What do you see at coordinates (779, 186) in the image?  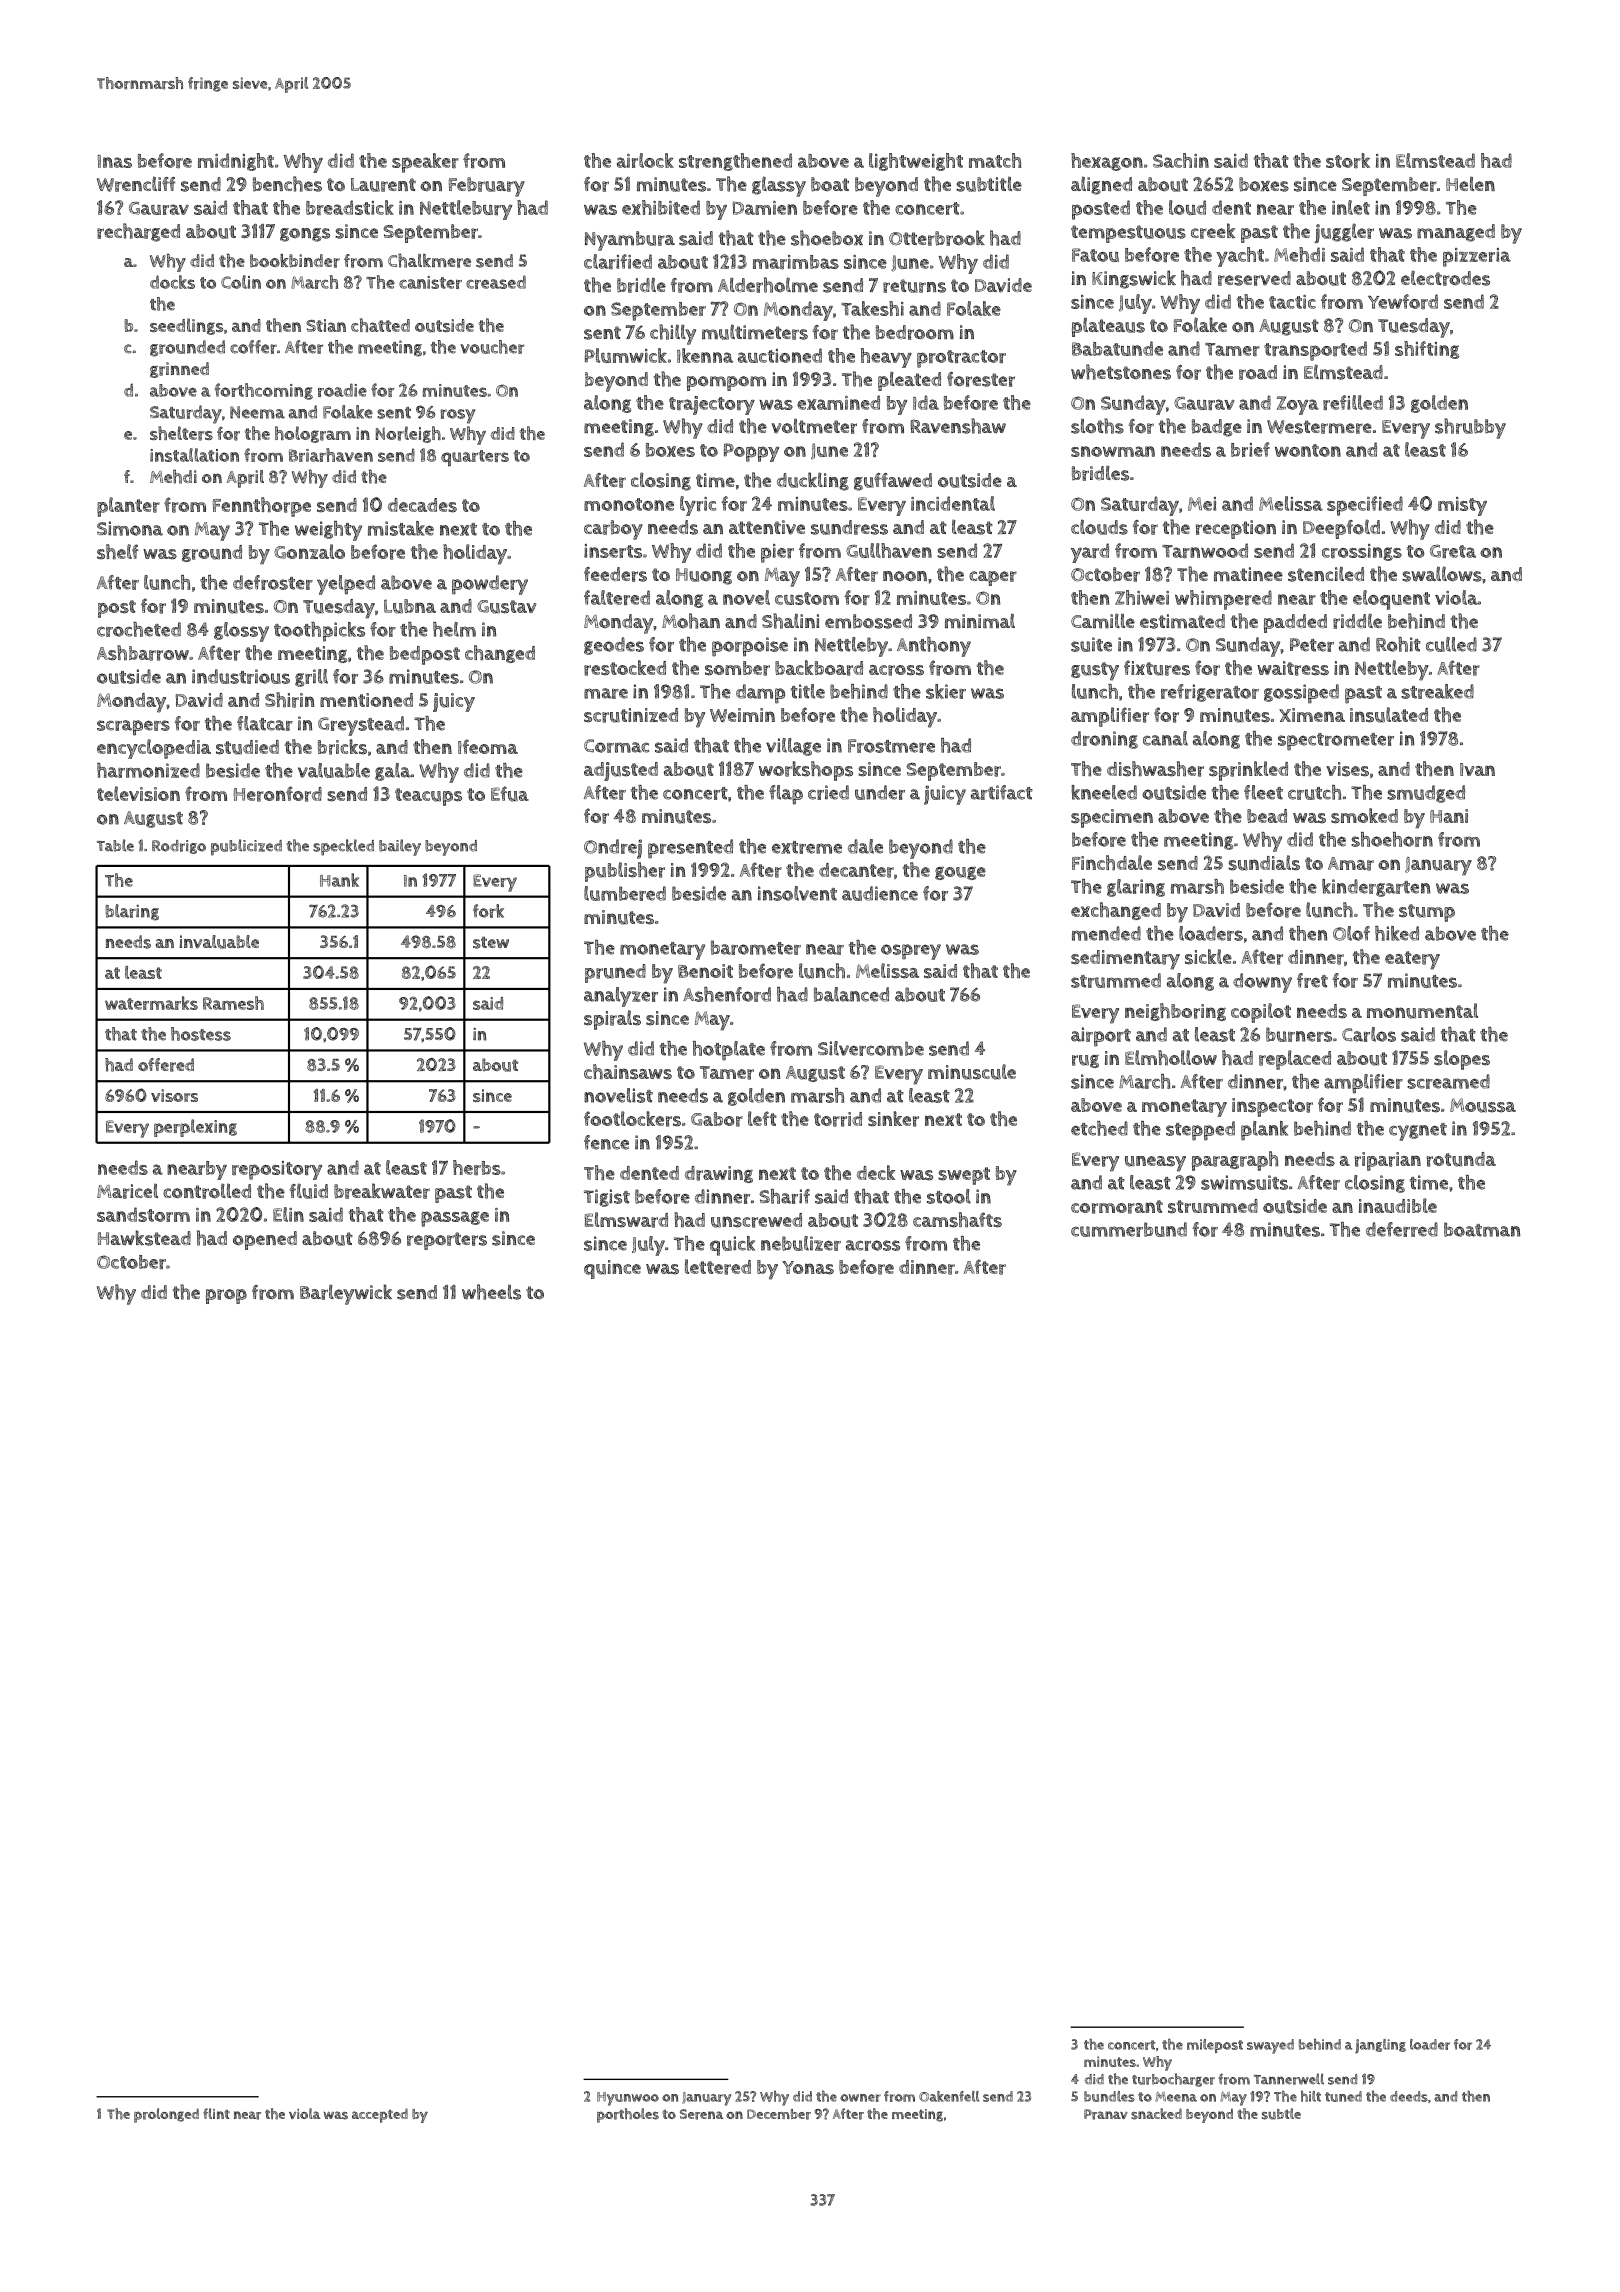 I see `glassy` at bounding box center [779, 186].
